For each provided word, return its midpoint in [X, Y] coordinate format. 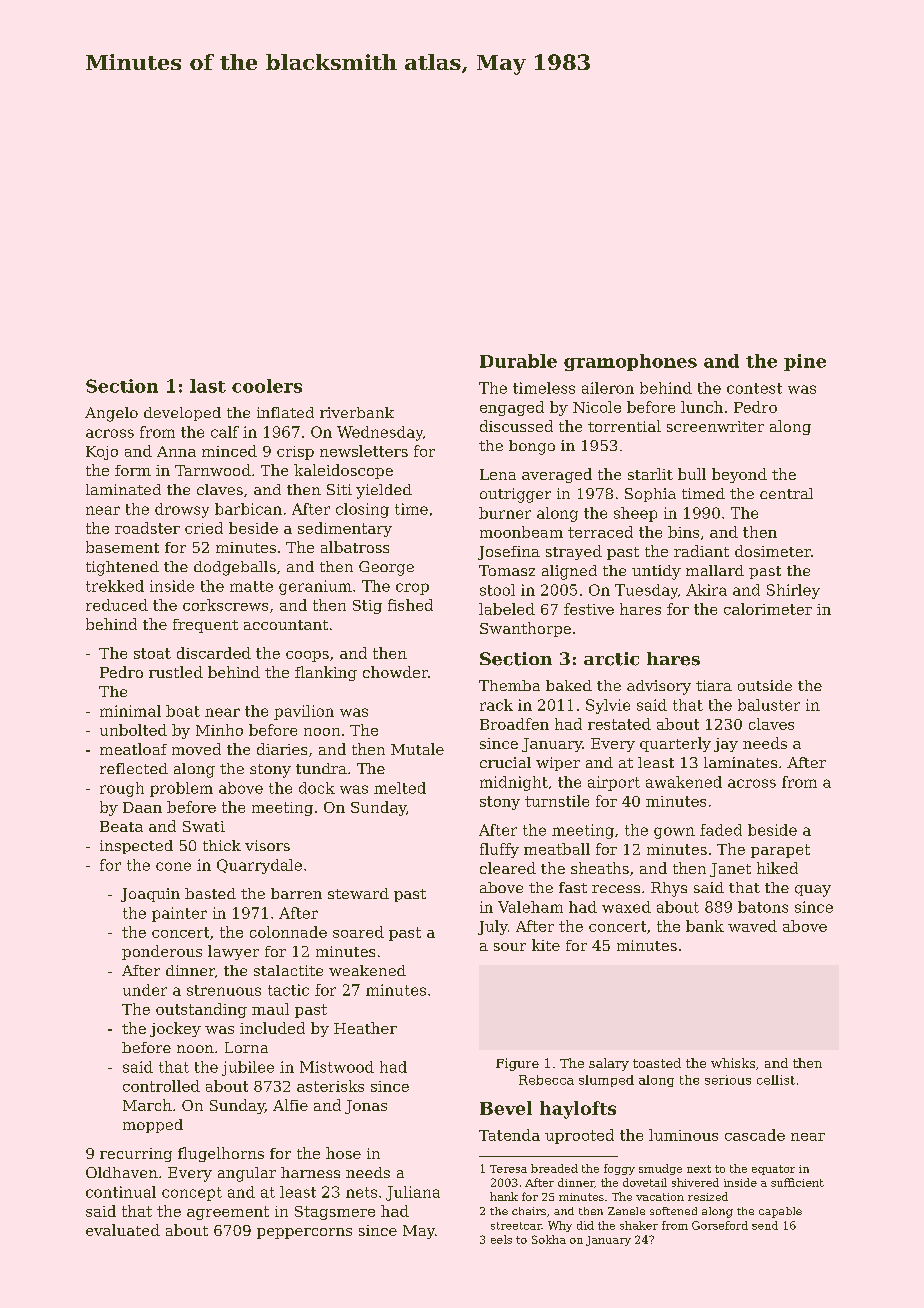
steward [358, 893]
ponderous [162, 952]
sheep [635, 514]
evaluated [123, 1230]
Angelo [111, 414]
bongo [532, 447]
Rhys [669, 889]
